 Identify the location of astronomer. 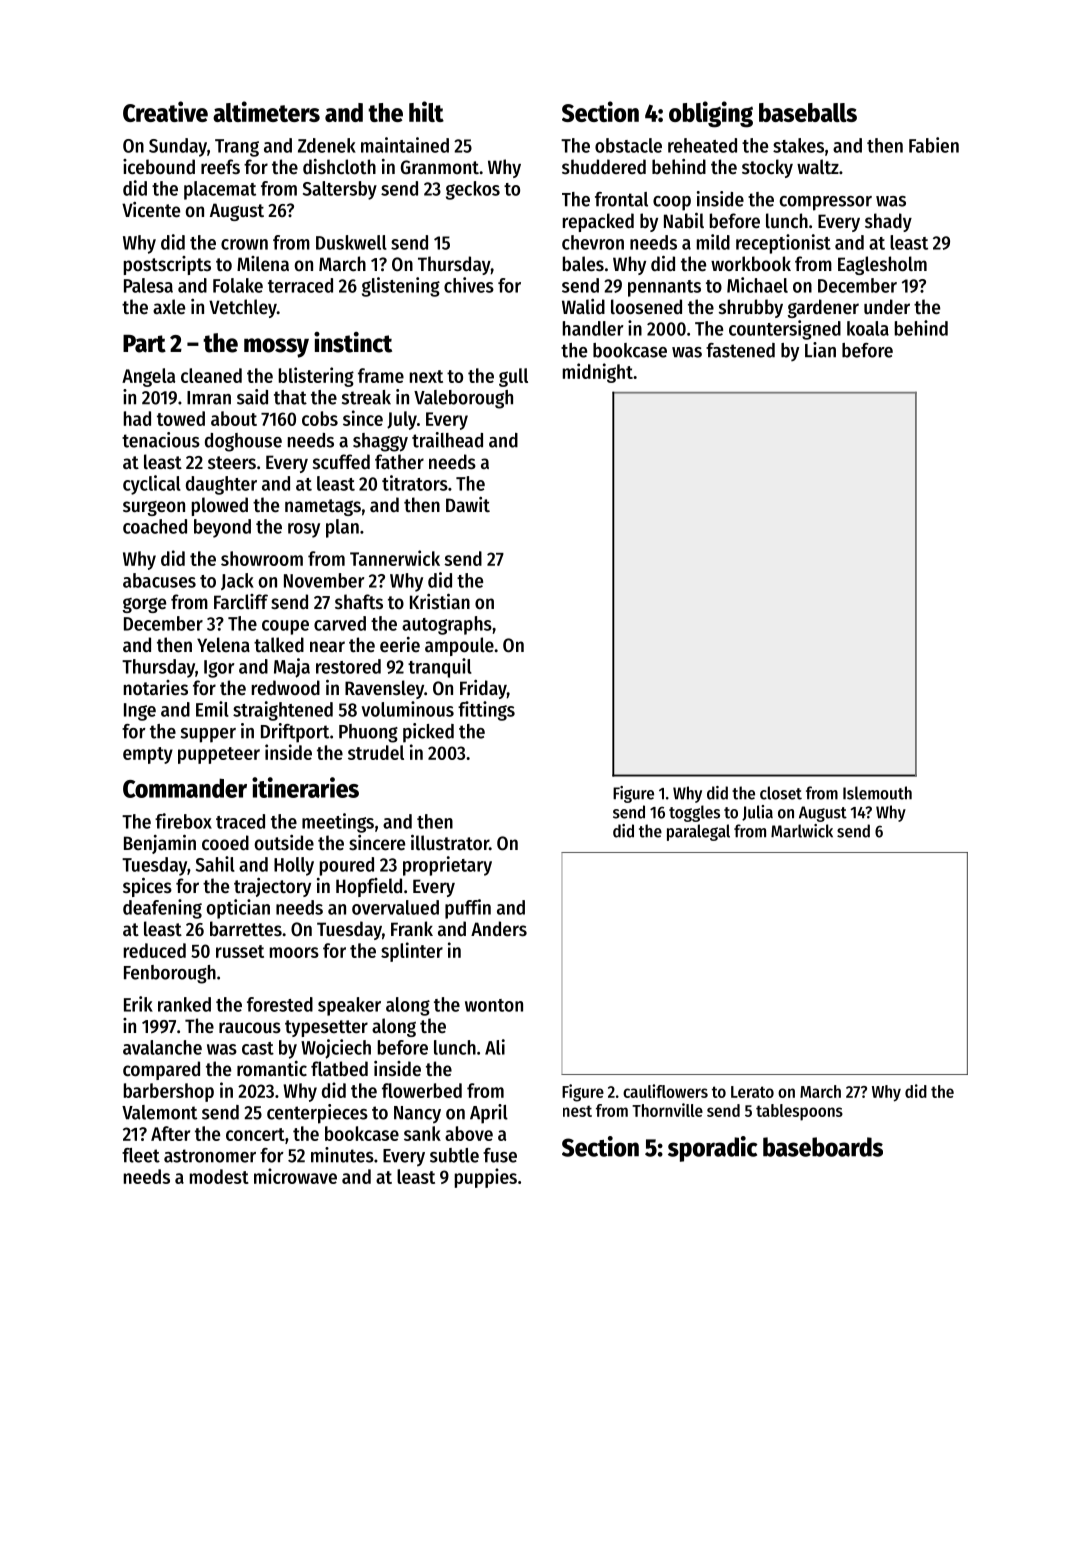
(210, 1156).
